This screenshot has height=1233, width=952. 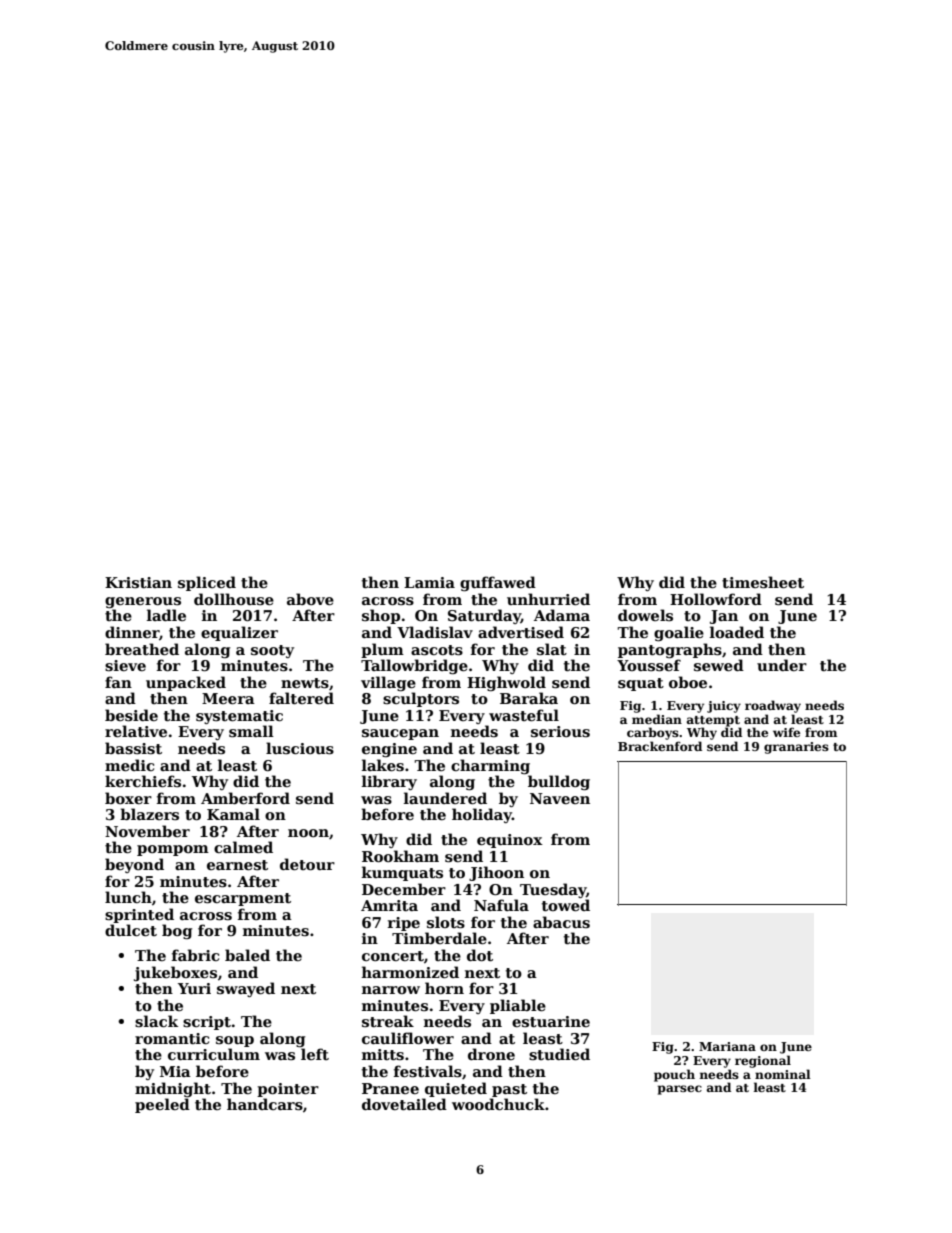 What do you see at coordinates (498, 583) in the screenshot?
I see `guffawed` at bounding box center [498, 583].
